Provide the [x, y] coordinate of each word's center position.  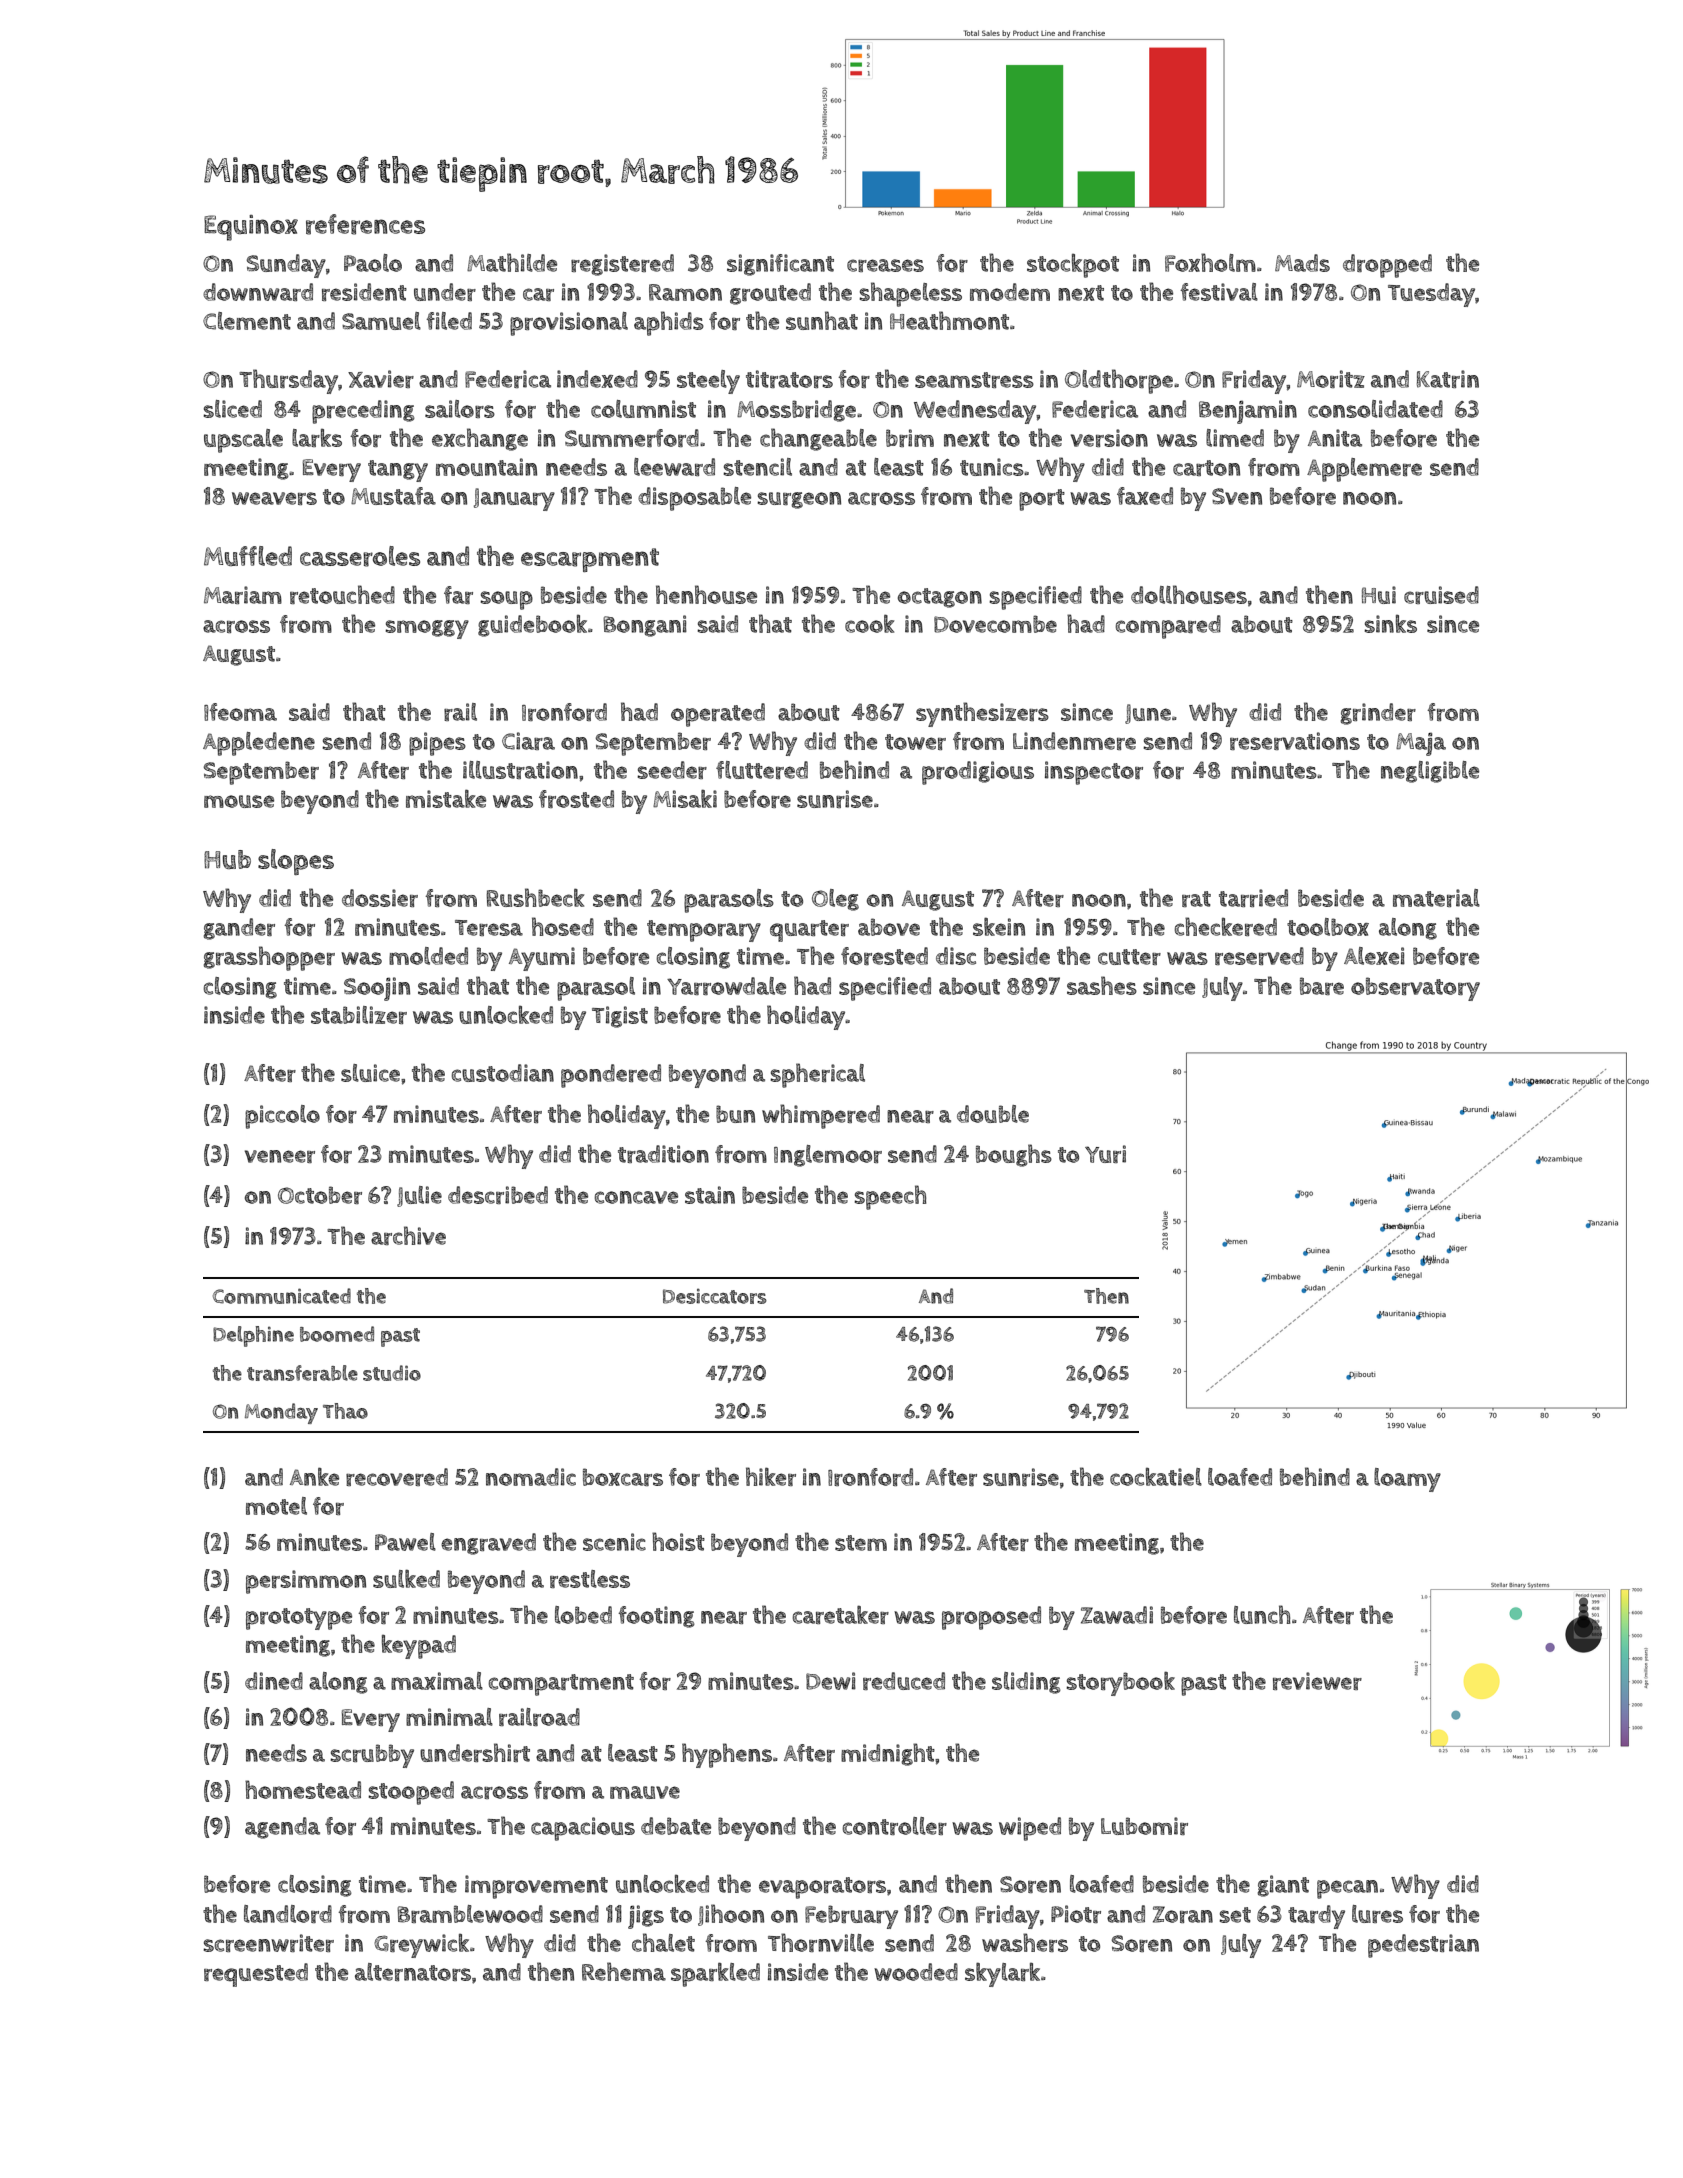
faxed [1145, 496]
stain [710, 1195]
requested [256, 1975]
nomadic [531, 1477]
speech [890, 1197]
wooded [916, 1972]
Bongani [645, 626]
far [458, 595]
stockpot [1073, 266]
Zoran [1183, 1914]
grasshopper [269, 958]
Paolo [373, 263]
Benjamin [1248, 412]
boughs [1014, 1155]
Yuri [1105, 1154]
